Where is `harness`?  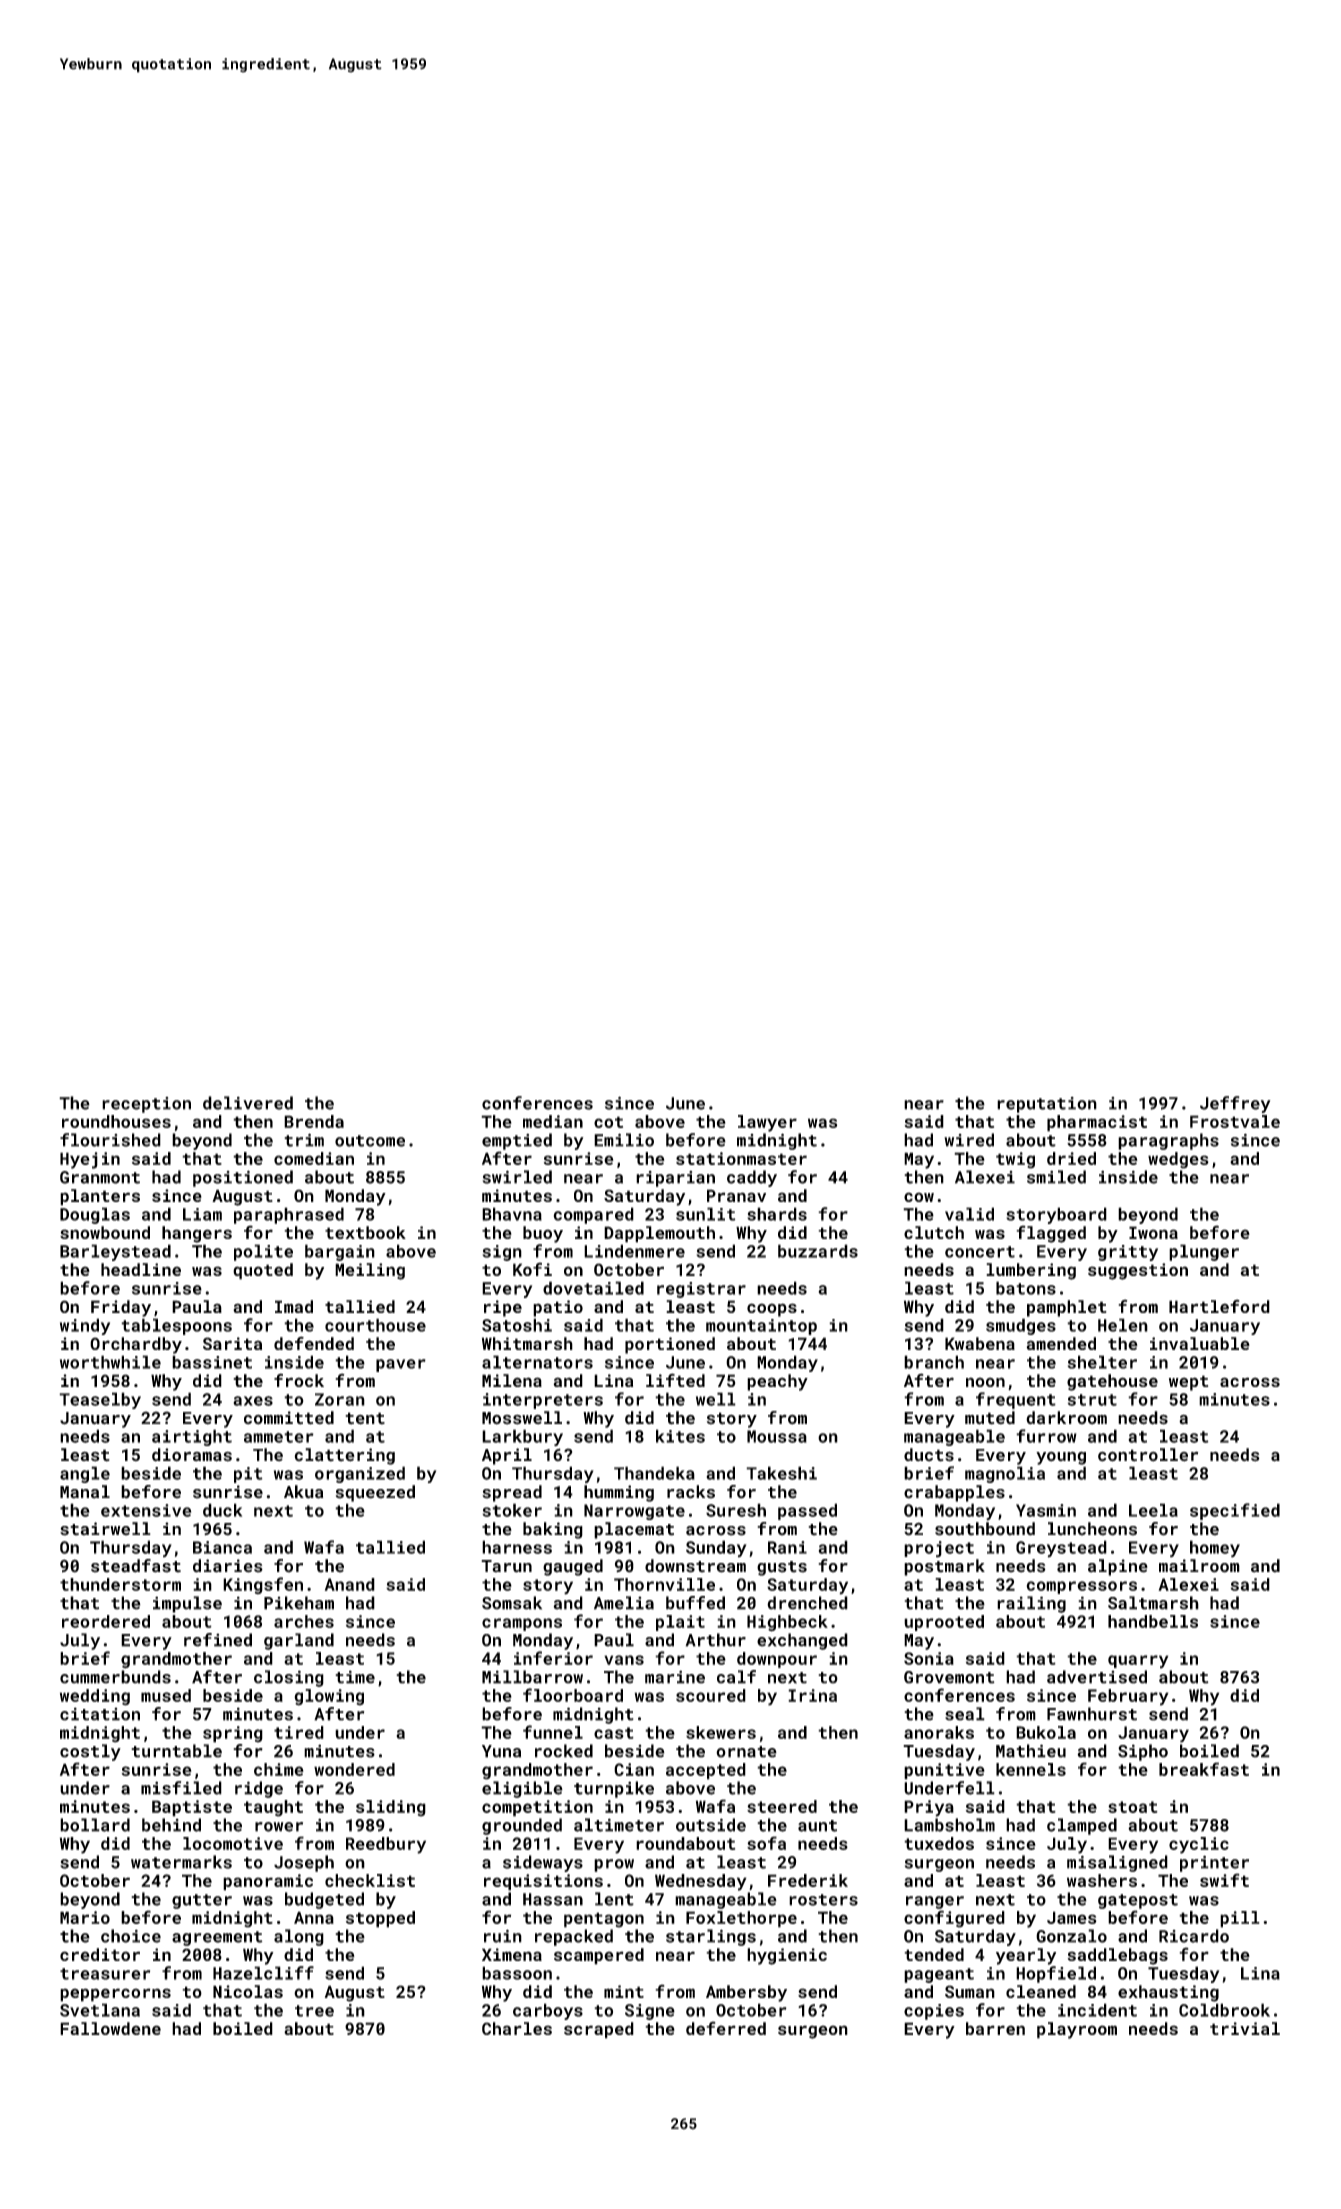 harness is located at coordinates (517, 1547).
